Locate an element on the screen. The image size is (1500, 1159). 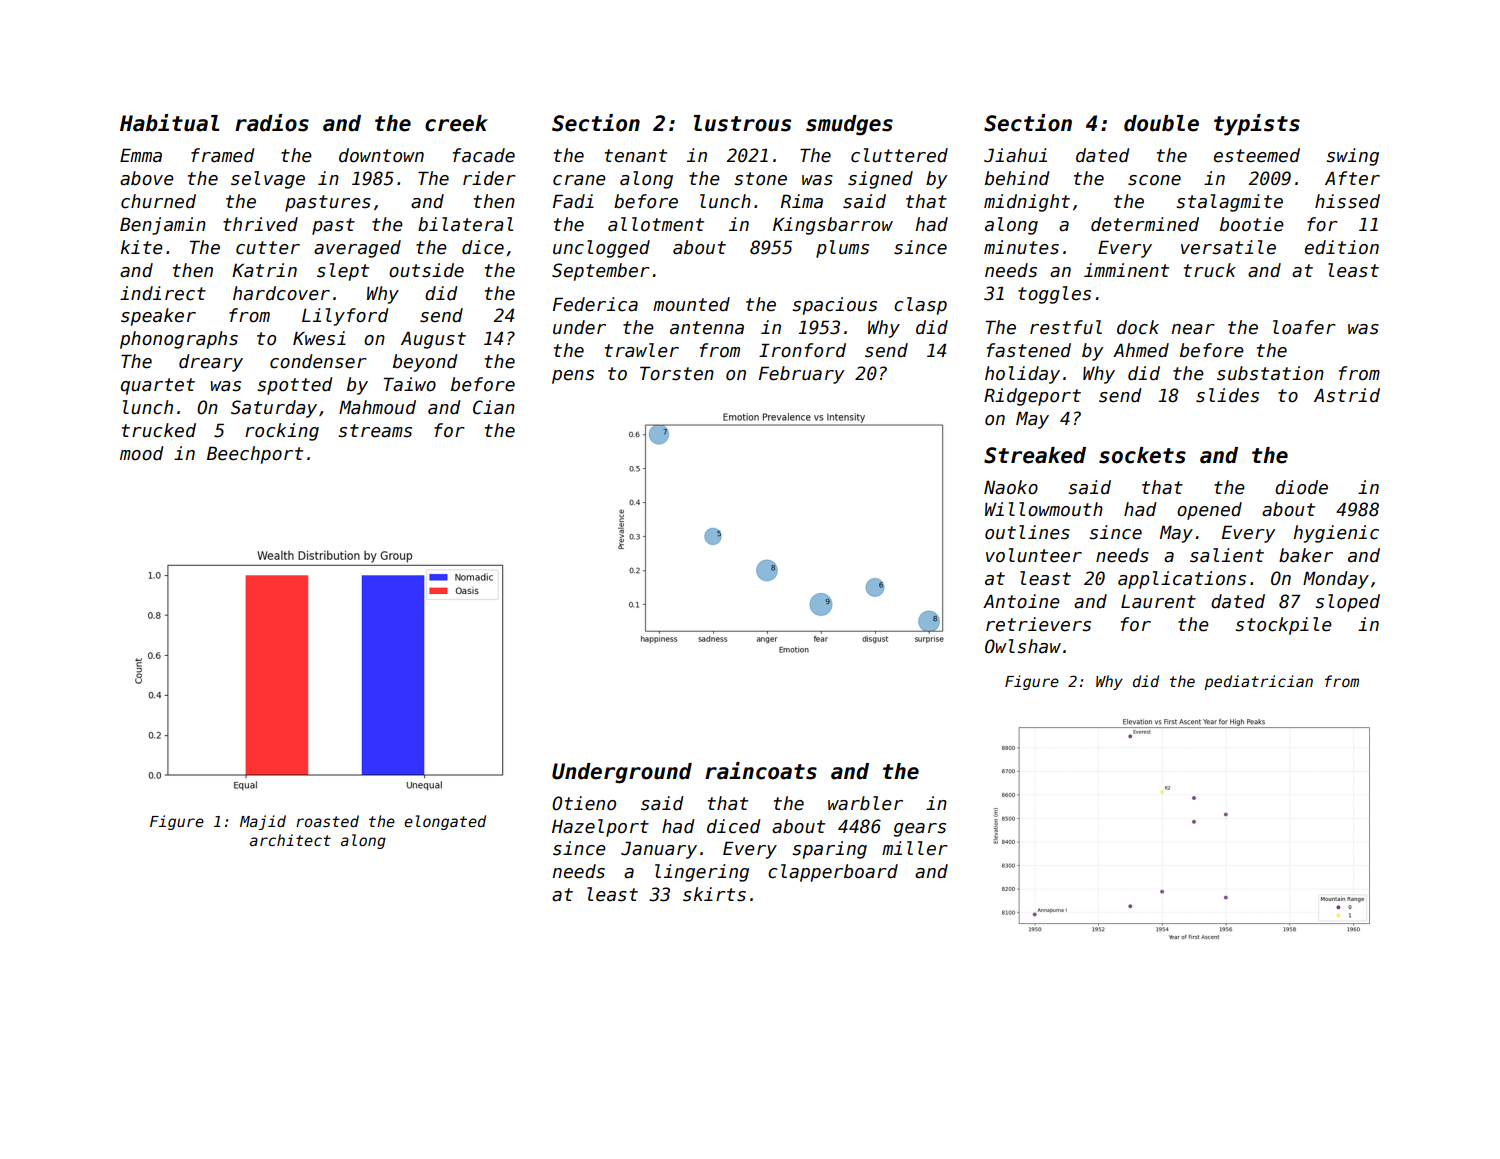
Habitual is located at coordinates (169, 123).
